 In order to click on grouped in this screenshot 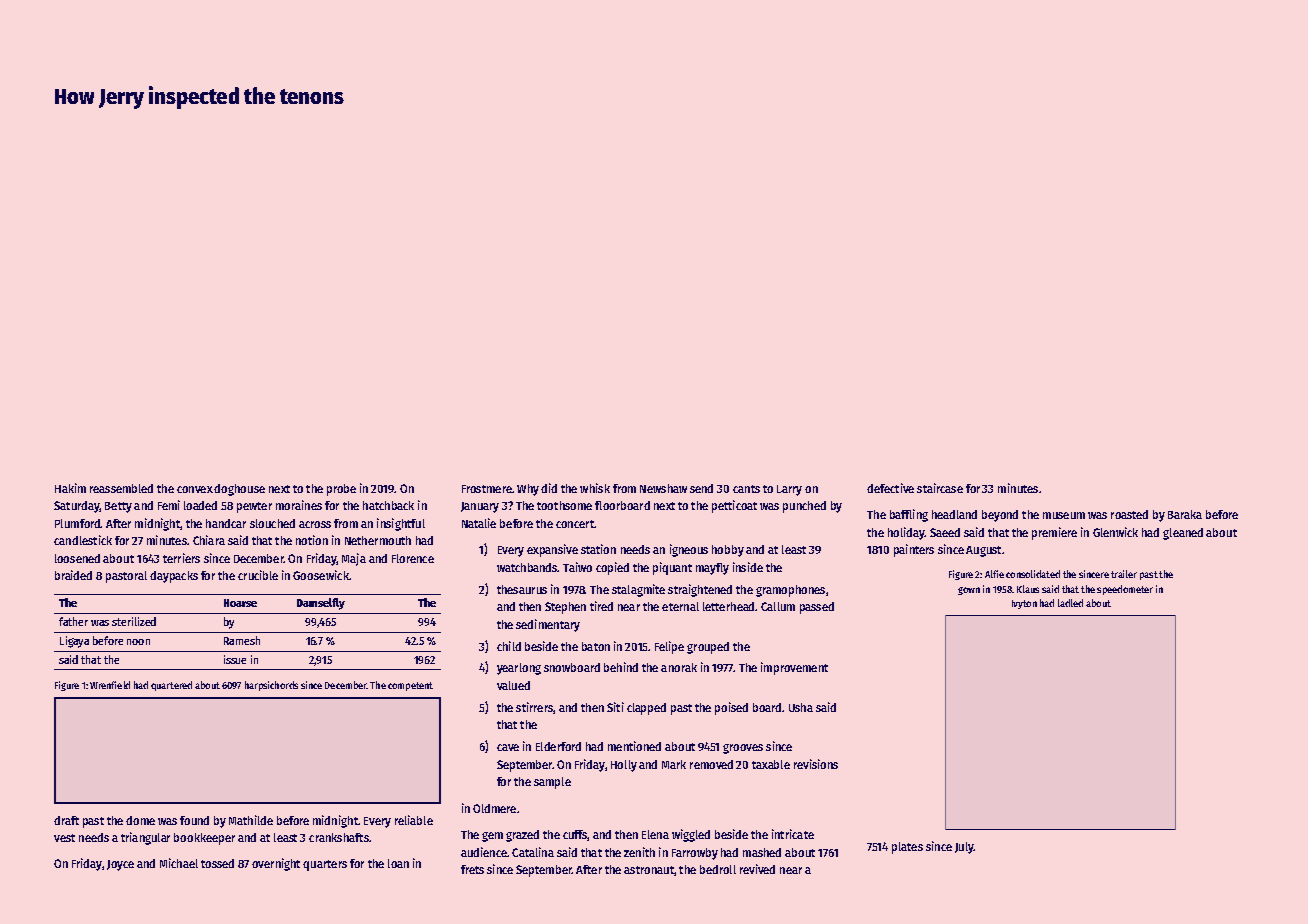, I will do `click(708, 648)`.
